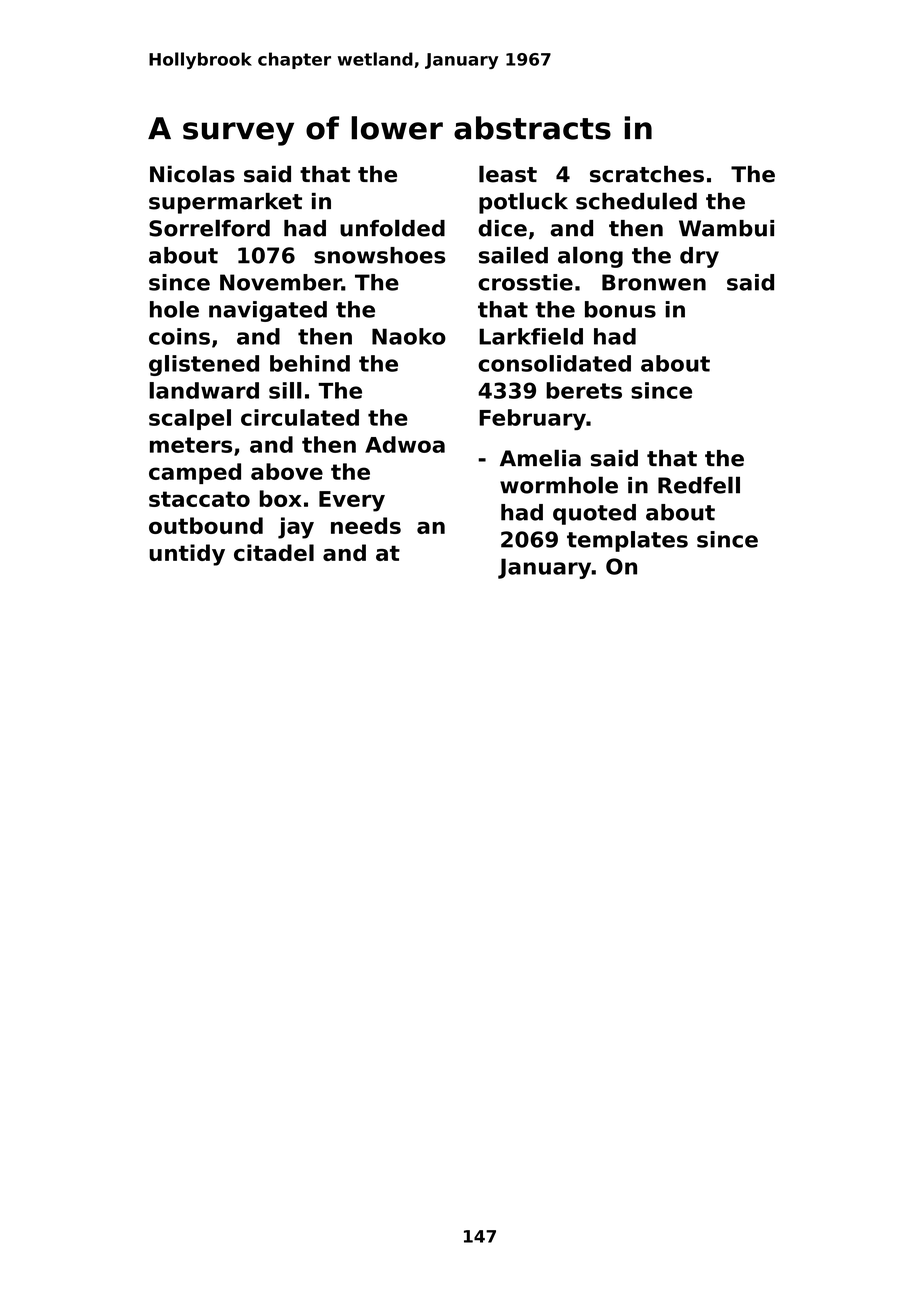 Image resolution: width=924 pixels, height=1311 pixels. What do you see at coordinates (554, 363) in the screenshot?
I see `consolidated` at bounding box center [554, 363].
